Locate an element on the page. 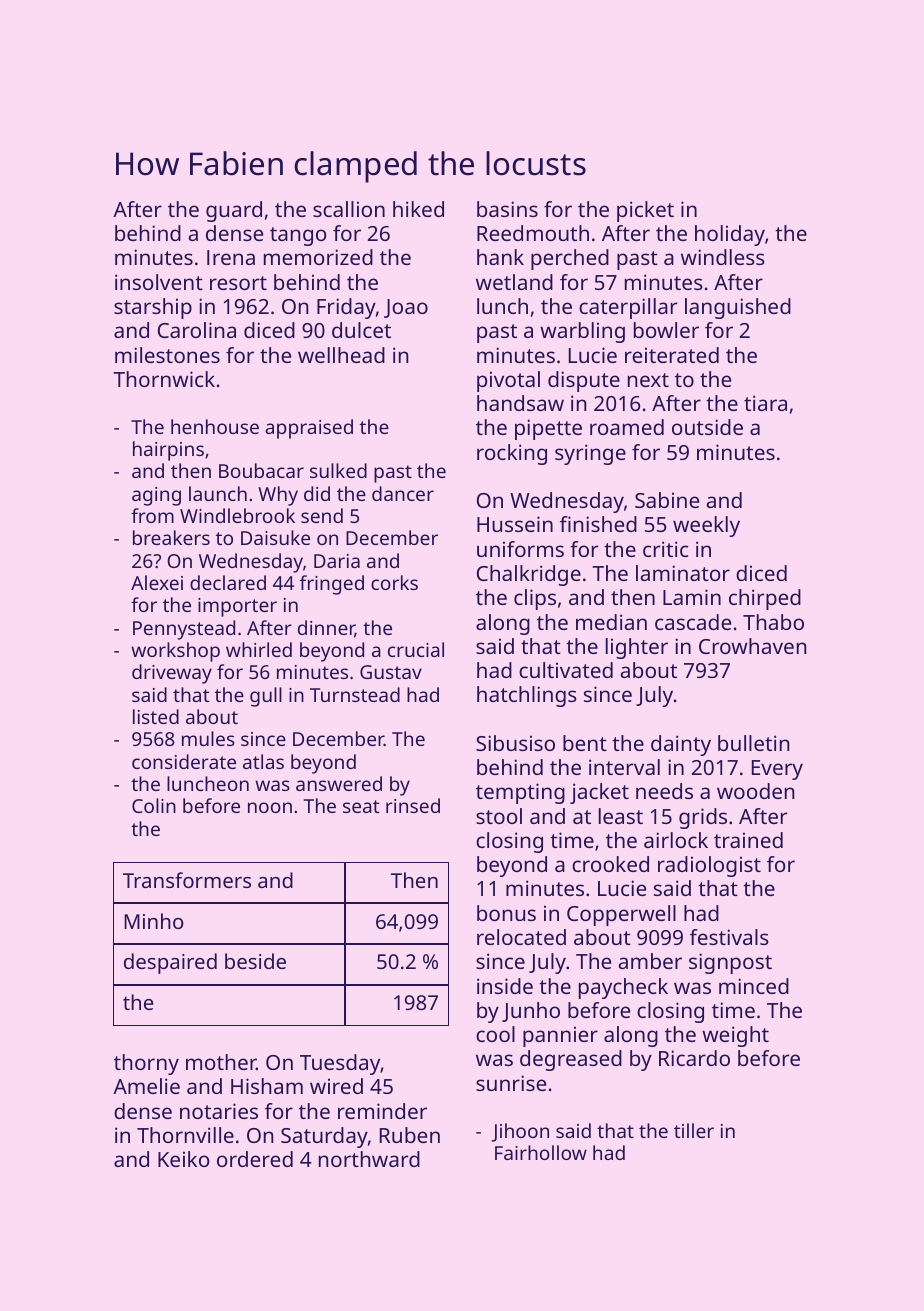  sulked is located at coordinates (338, 470).
